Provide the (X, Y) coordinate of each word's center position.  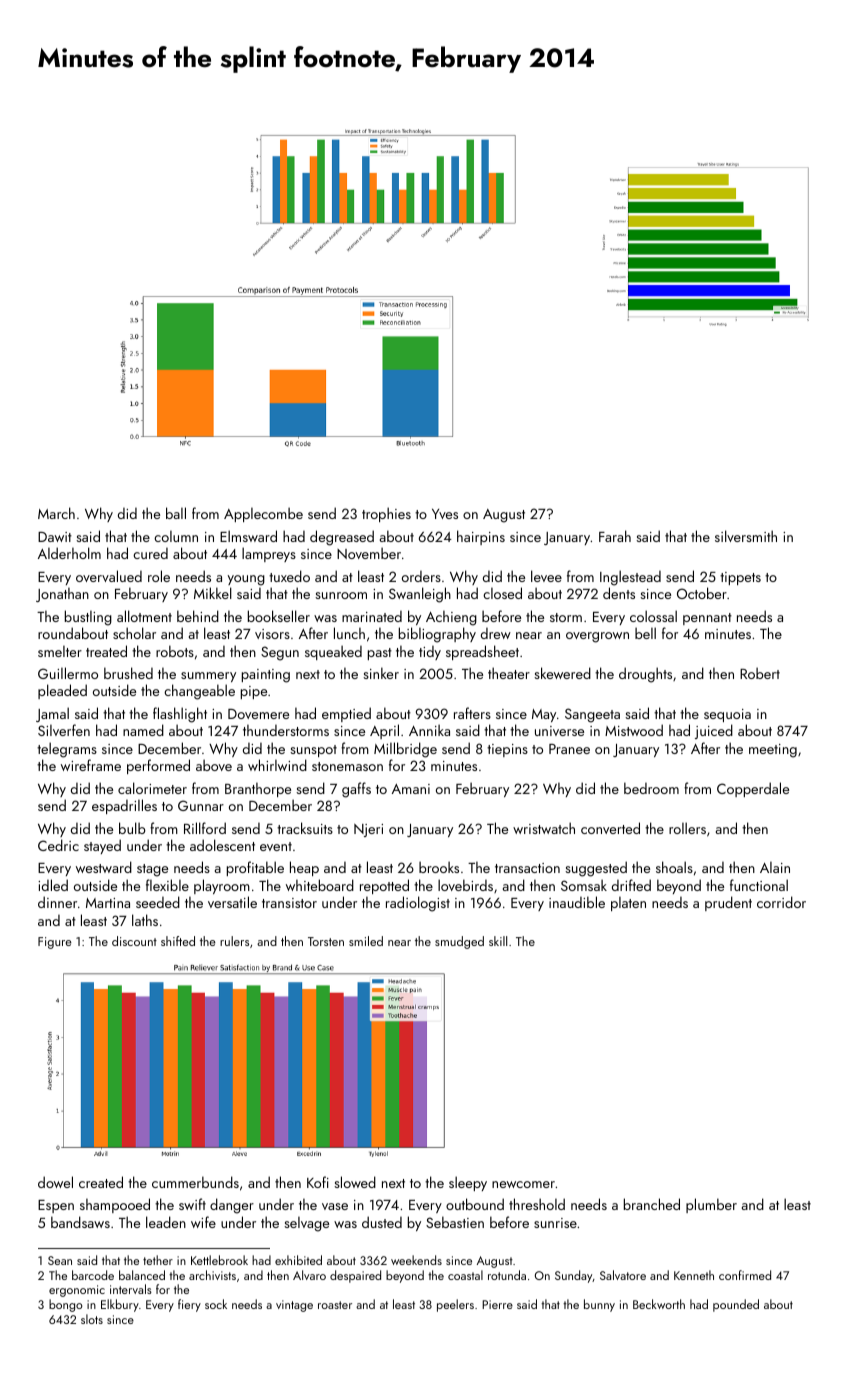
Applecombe (263, 514)
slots (92, 1319)
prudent (728, 903)
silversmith (746, 536)
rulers (234, 941)
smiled (366, 941)
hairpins (481, 537)
